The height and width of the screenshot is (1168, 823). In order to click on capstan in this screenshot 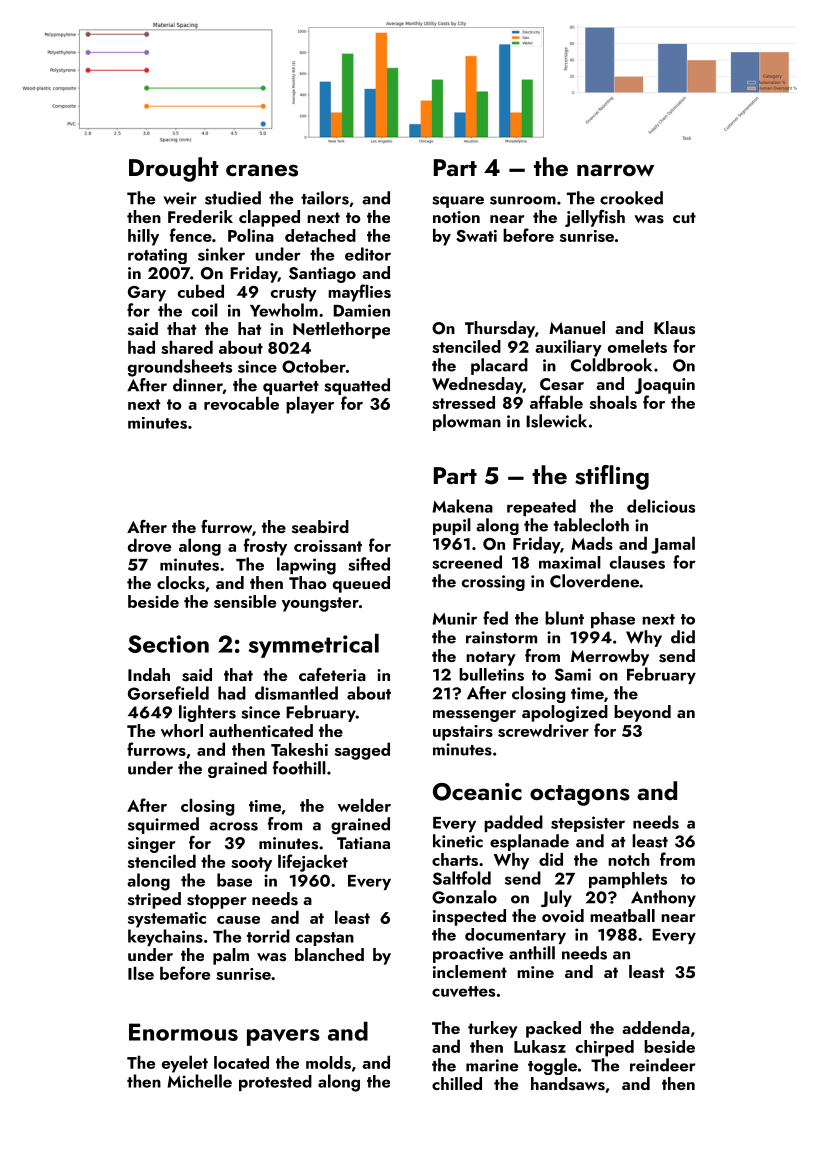, I will do `click(325, 939)`.
